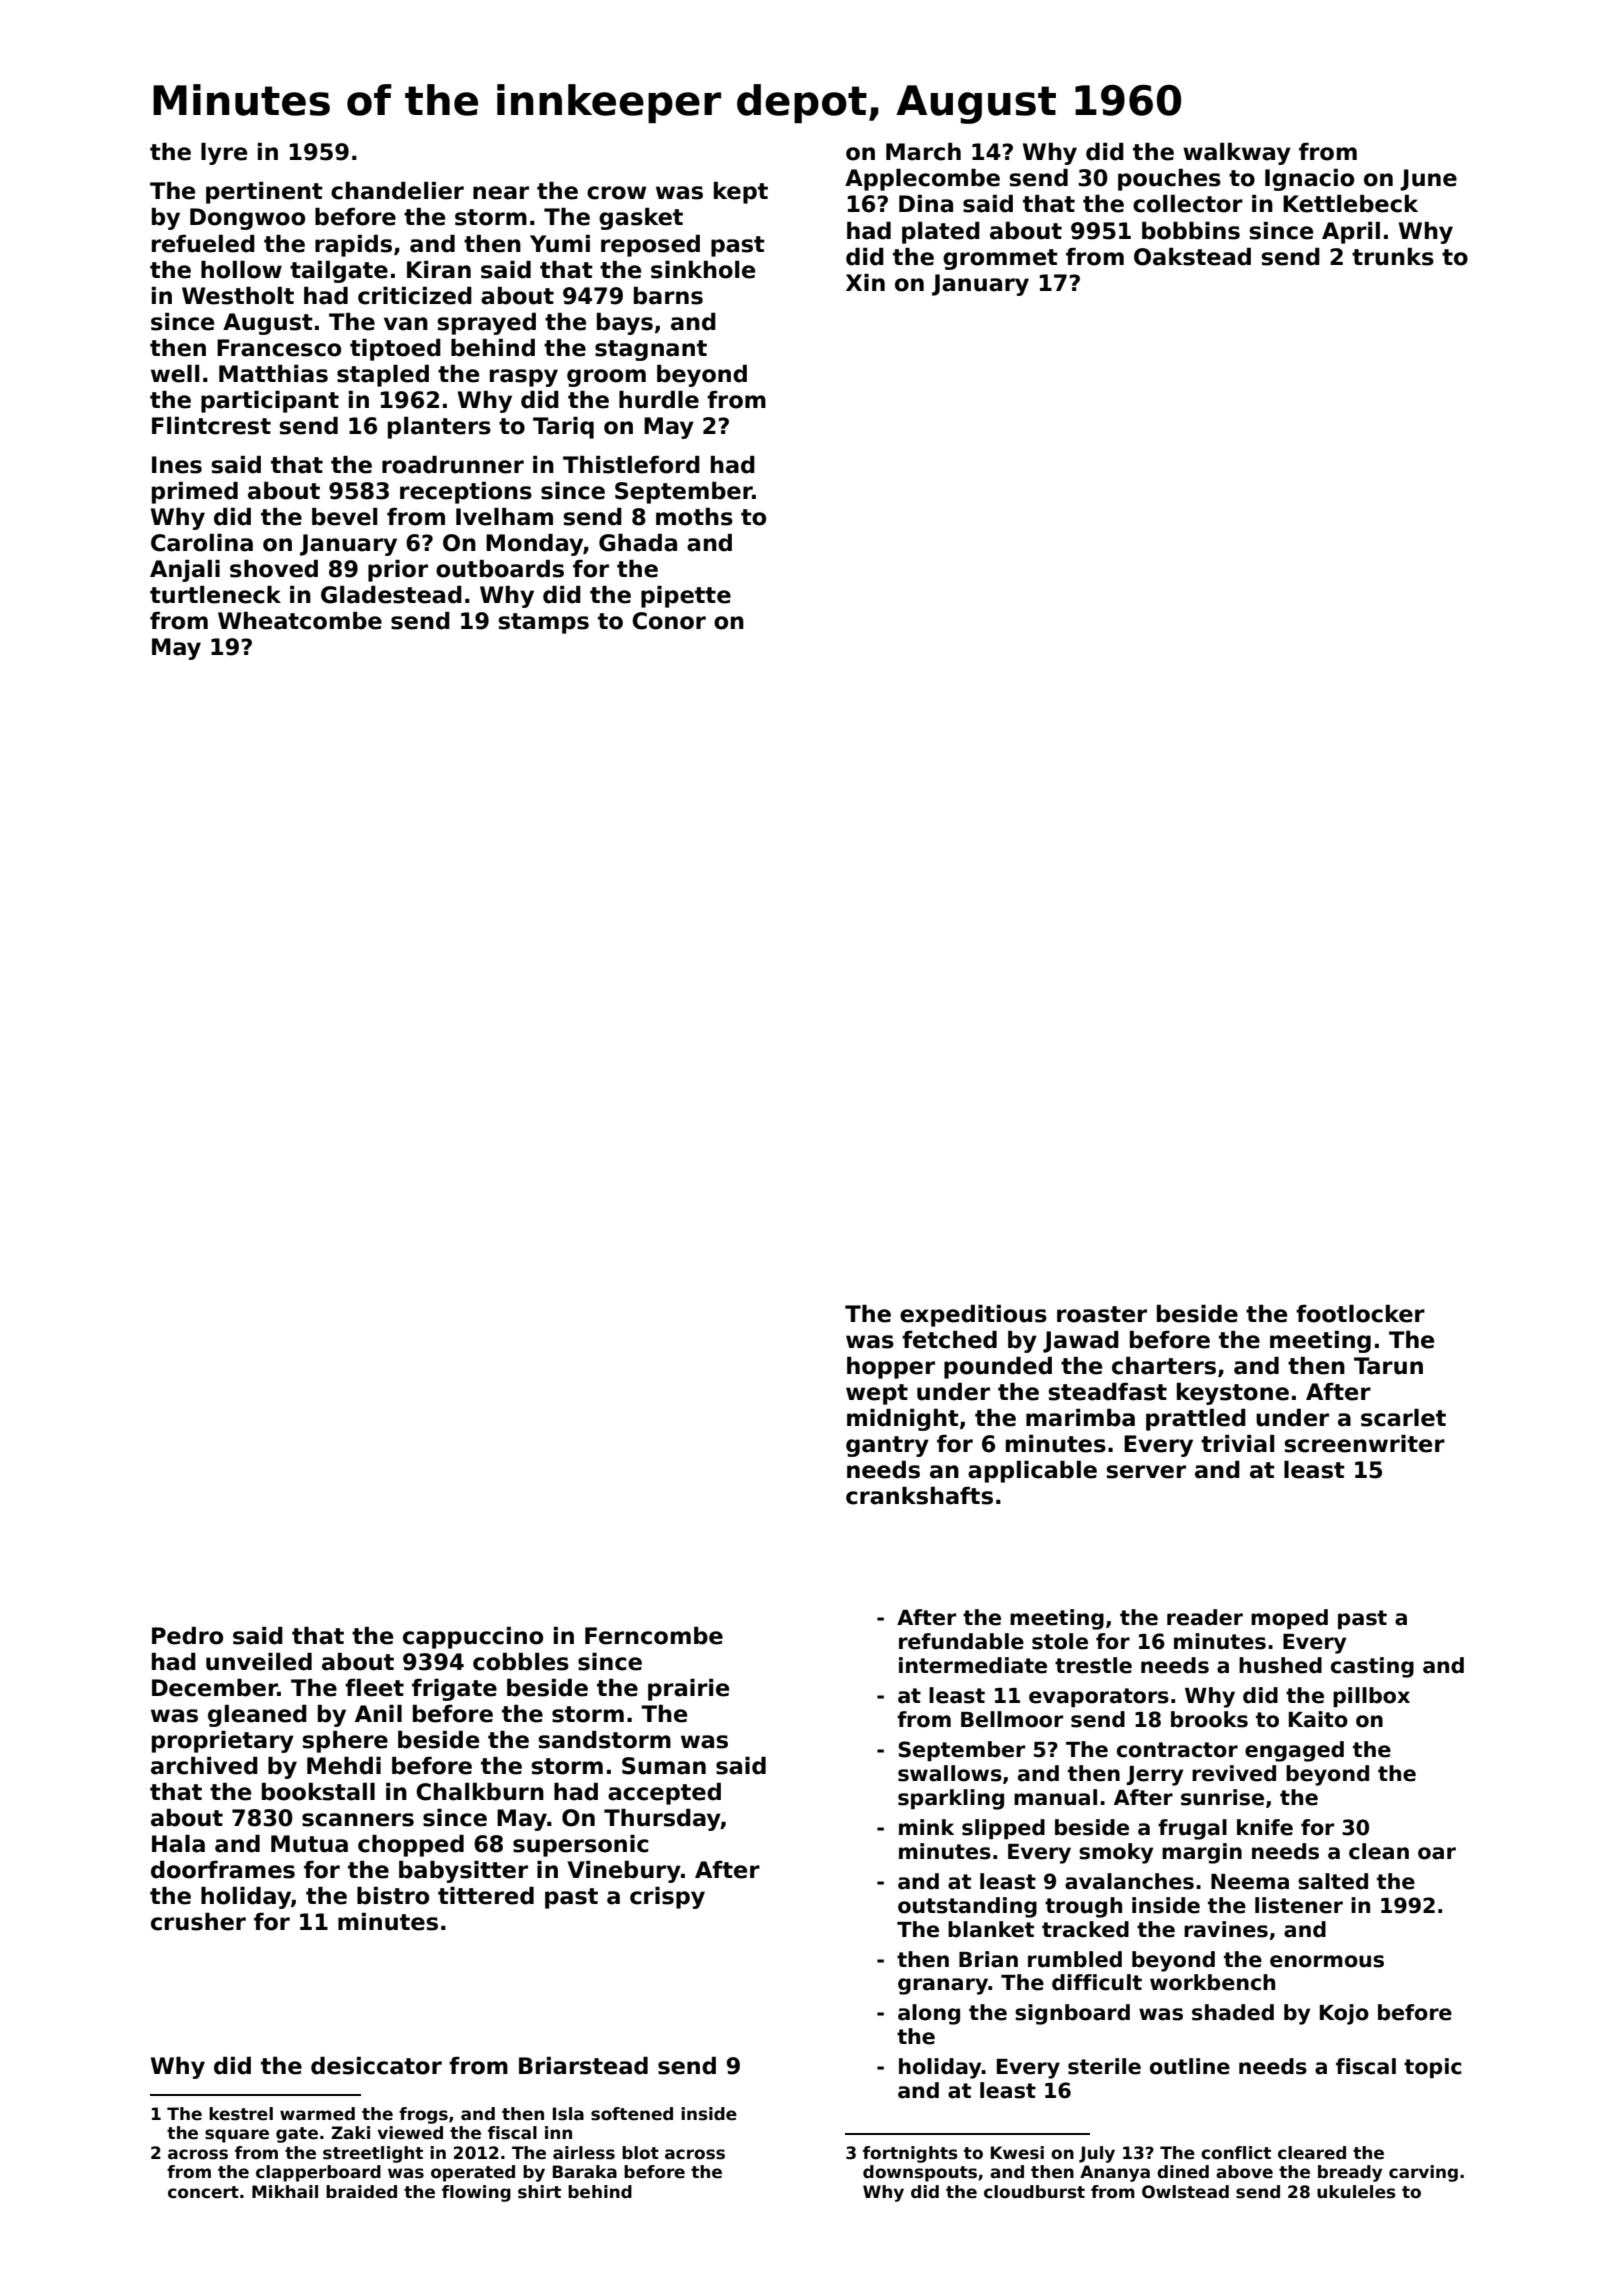 The height and width of the screenshot is (2292, 1620). Describe the element at coordinates (669, 621) in the screenshot. I see `Conor` at that location.
